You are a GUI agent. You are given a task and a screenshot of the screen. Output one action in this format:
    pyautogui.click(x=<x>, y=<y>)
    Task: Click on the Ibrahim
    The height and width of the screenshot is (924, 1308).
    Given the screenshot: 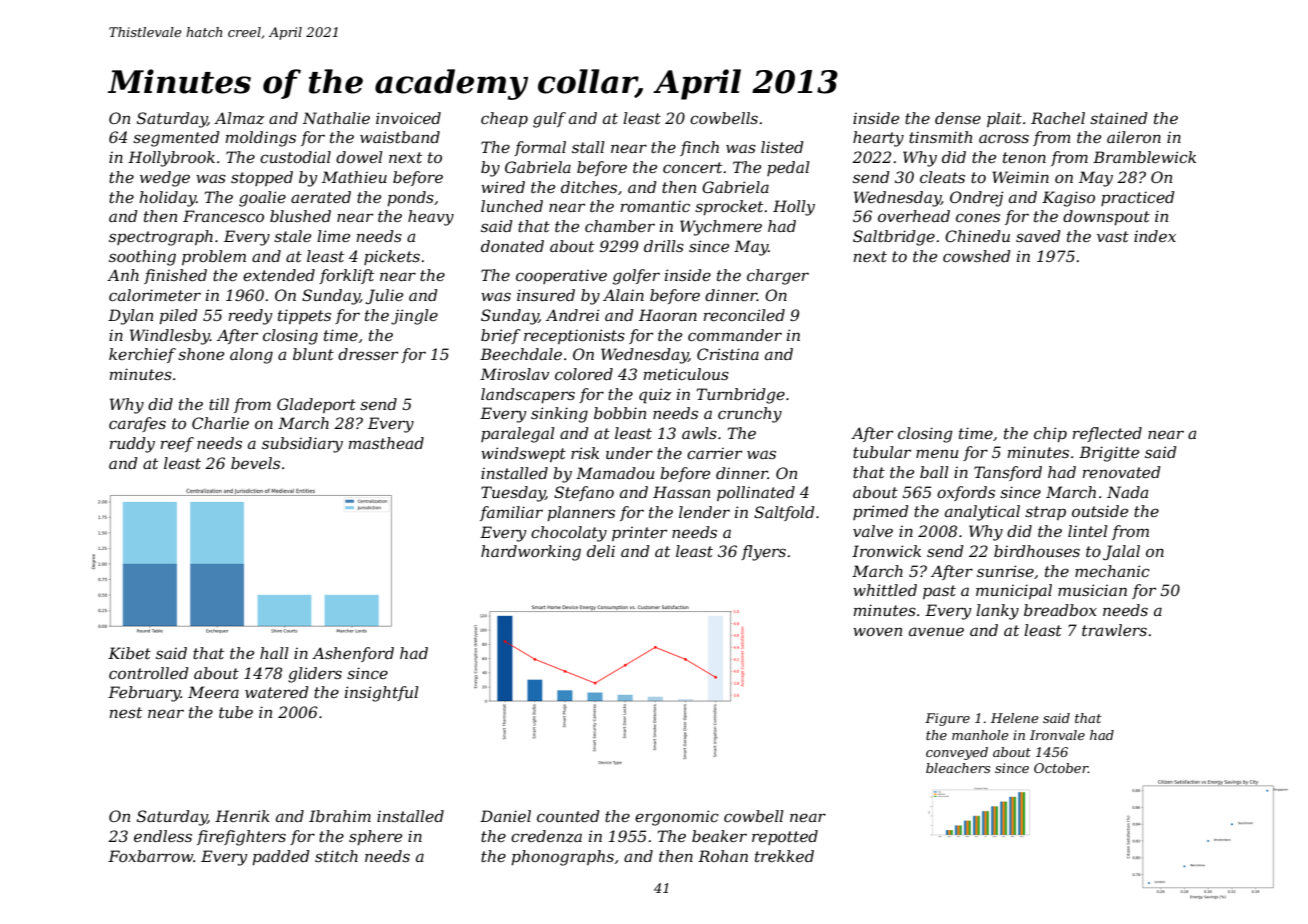 What is the action you would take?
    pyautogui.click(x=340, y=816)
